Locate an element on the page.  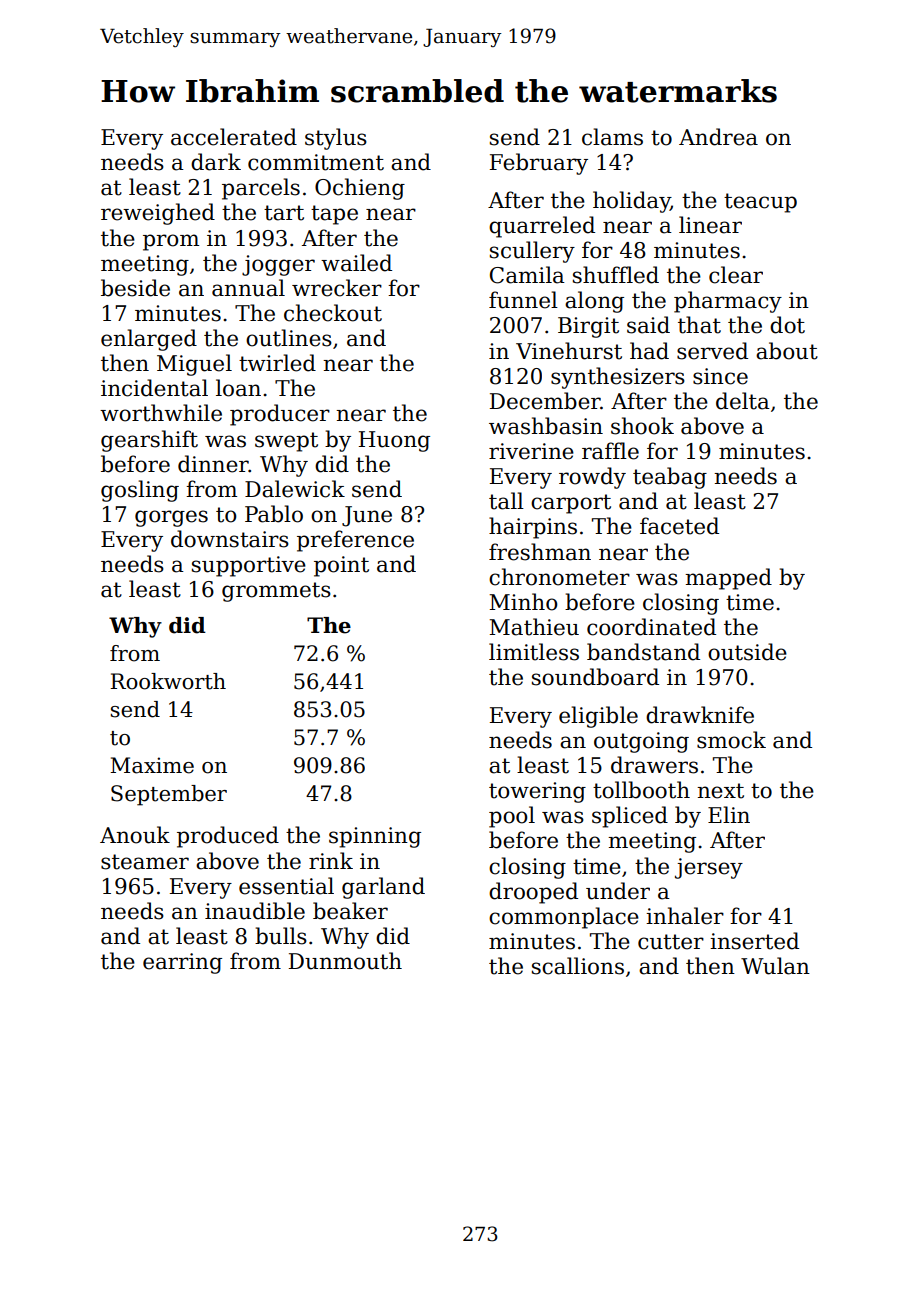
spinning is located at coordinates (375, 837).
